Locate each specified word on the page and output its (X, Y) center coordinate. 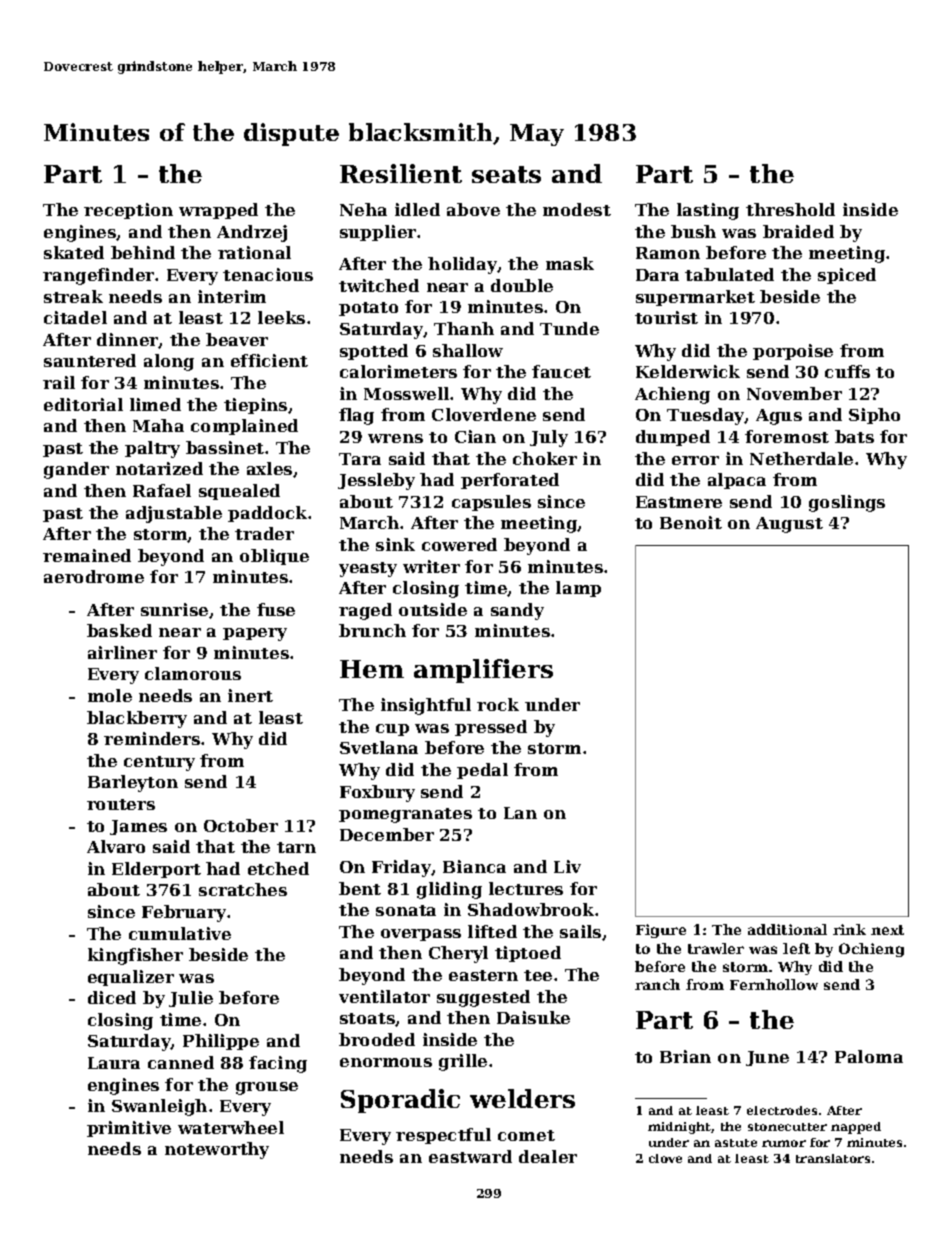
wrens (395, 438)
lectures (526, 888)
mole (110, 695)
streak (73, 296)
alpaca (737, 481)
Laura (114, 1063)
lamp (578, 589)
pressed (491, 728)
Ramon (668, 253)
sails (580, 931)
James (138, 827)
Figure (661, 931)
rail (59, 382)
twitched (379, 285)
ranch (657, 984)
